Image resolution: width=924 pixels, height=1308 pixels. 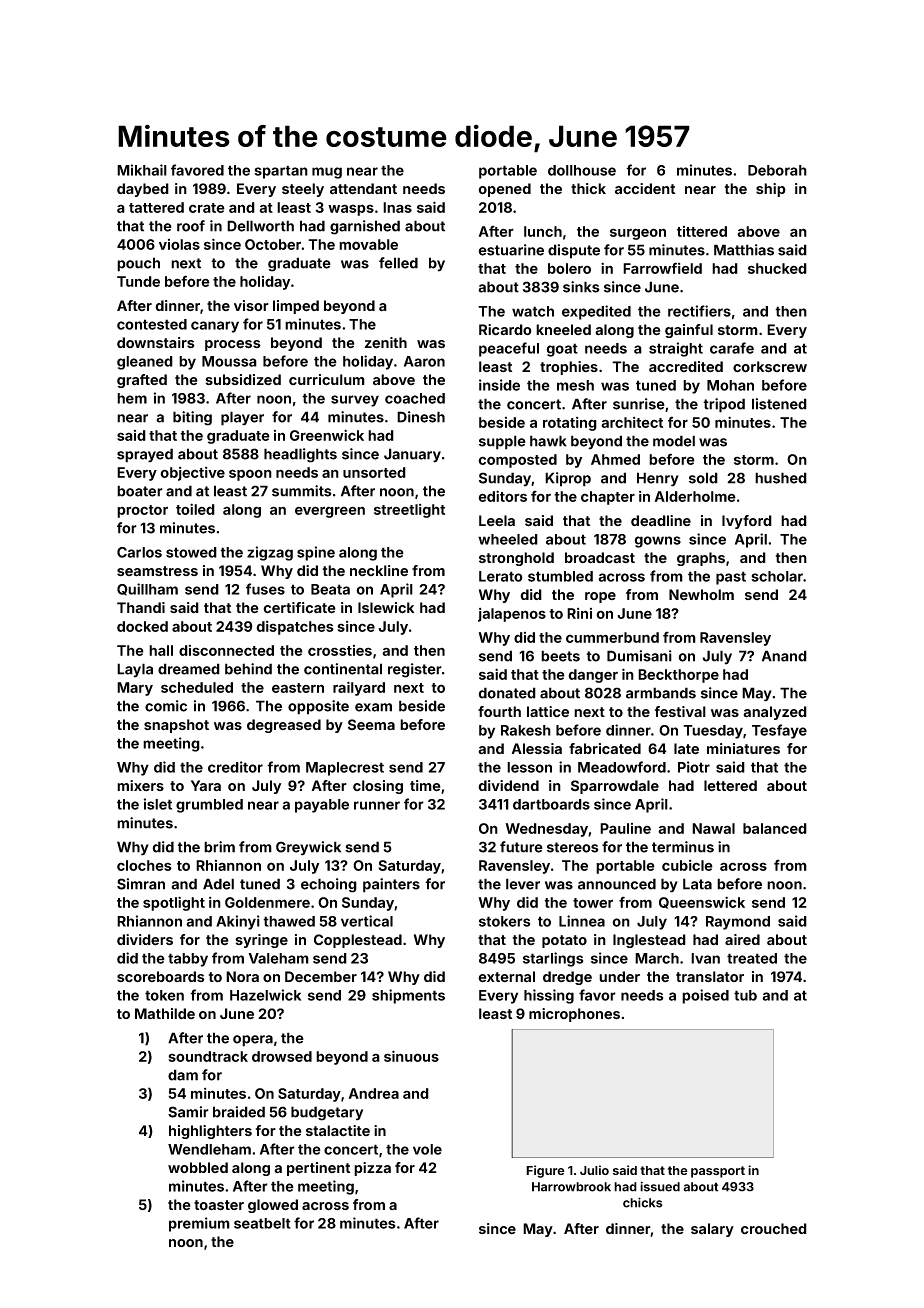 What do you see at coordinates (250, 475) in the image?
I see `spoon` at bounding box center [250, 475].
